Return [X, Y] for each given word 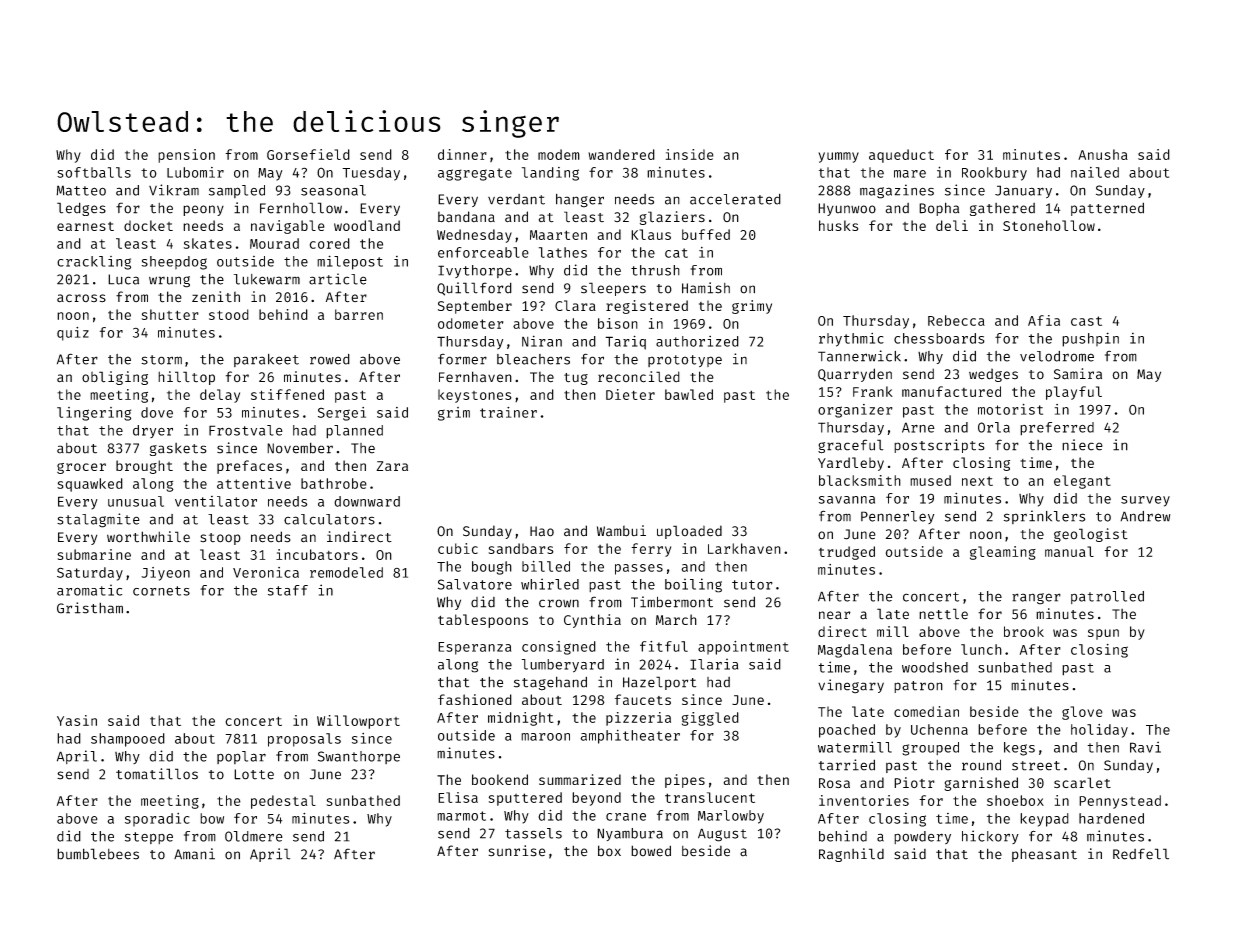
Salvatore [475, 584]
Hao [542, 531]
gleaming [1003, 553]
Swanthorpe [359, 757]
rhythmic [851, 340]
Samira [1078, 374]
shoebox [1015, 800]
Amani [194, 854]
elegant [1082, 482]
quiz [73, 334]
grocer [81, 468]
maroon [545, 737]
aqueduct [901, 156]
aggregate [475, 174]
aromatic [89, 590]
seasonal [333, 190]
